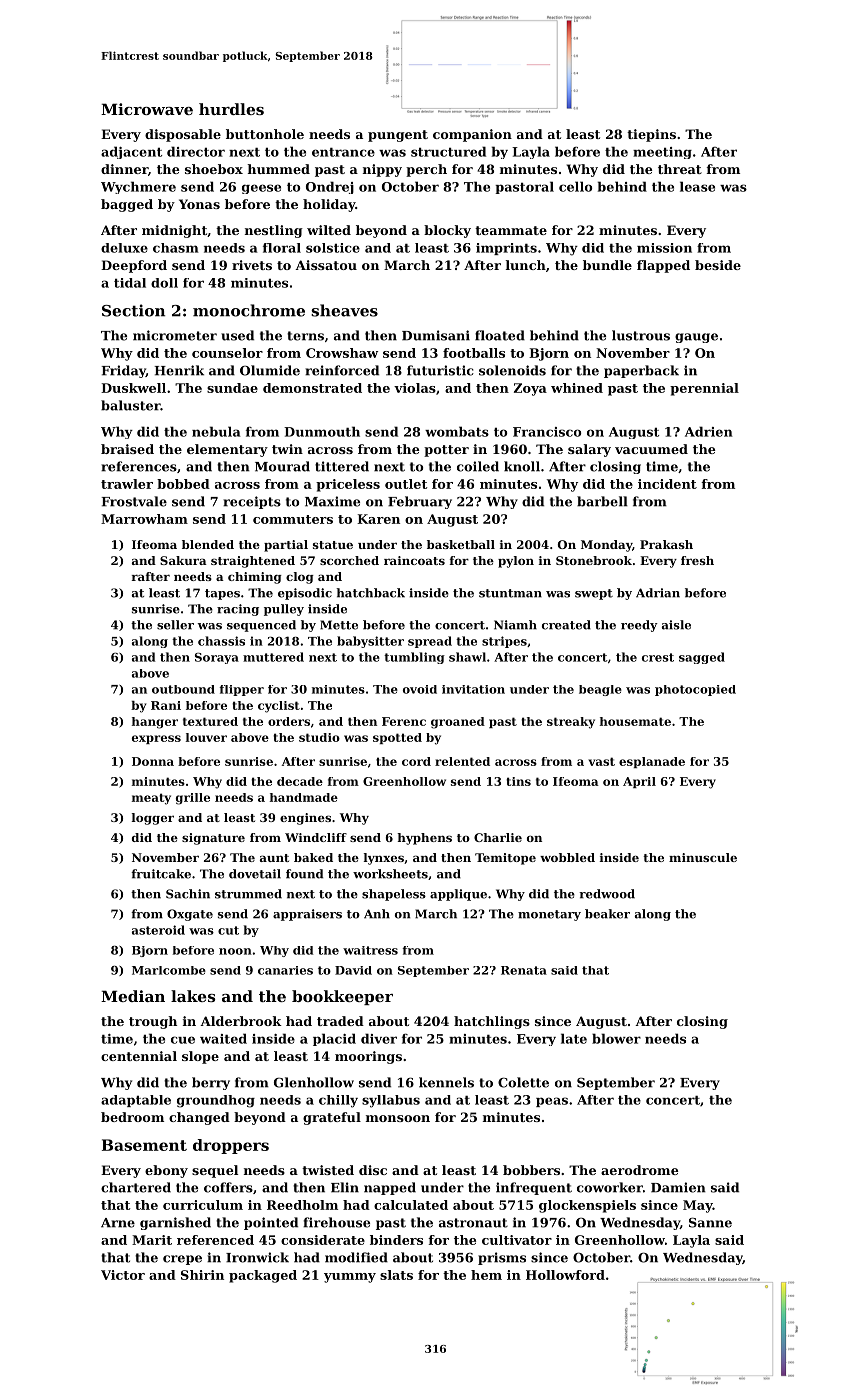 The image size is (849, 1400). What do you see at coordinates (600, 690) in the screenshot?
I see `beagle` at bounding box center [600, 690].
